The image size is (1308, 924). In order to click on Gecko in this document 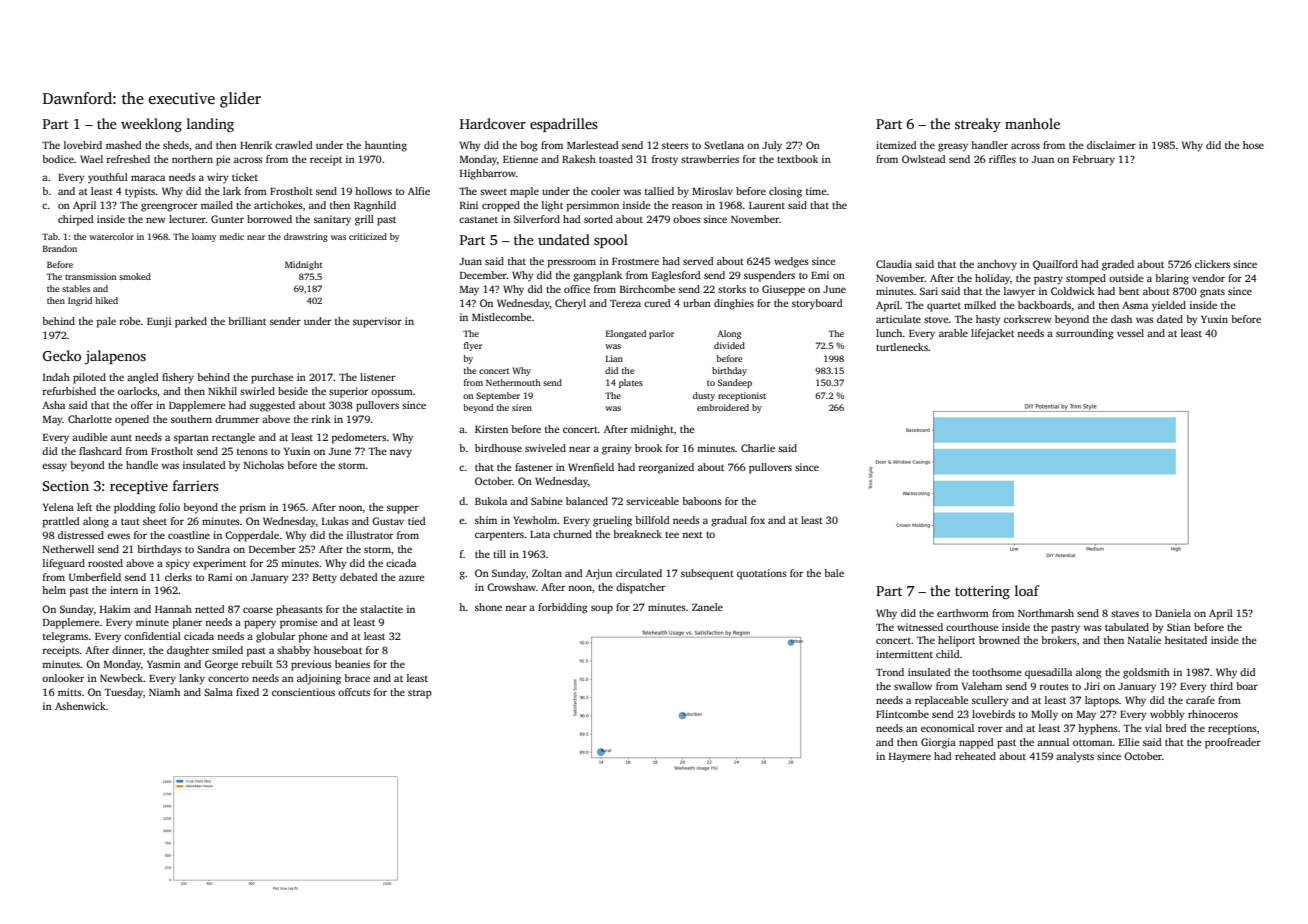, I will do `click(62, 355)`.
